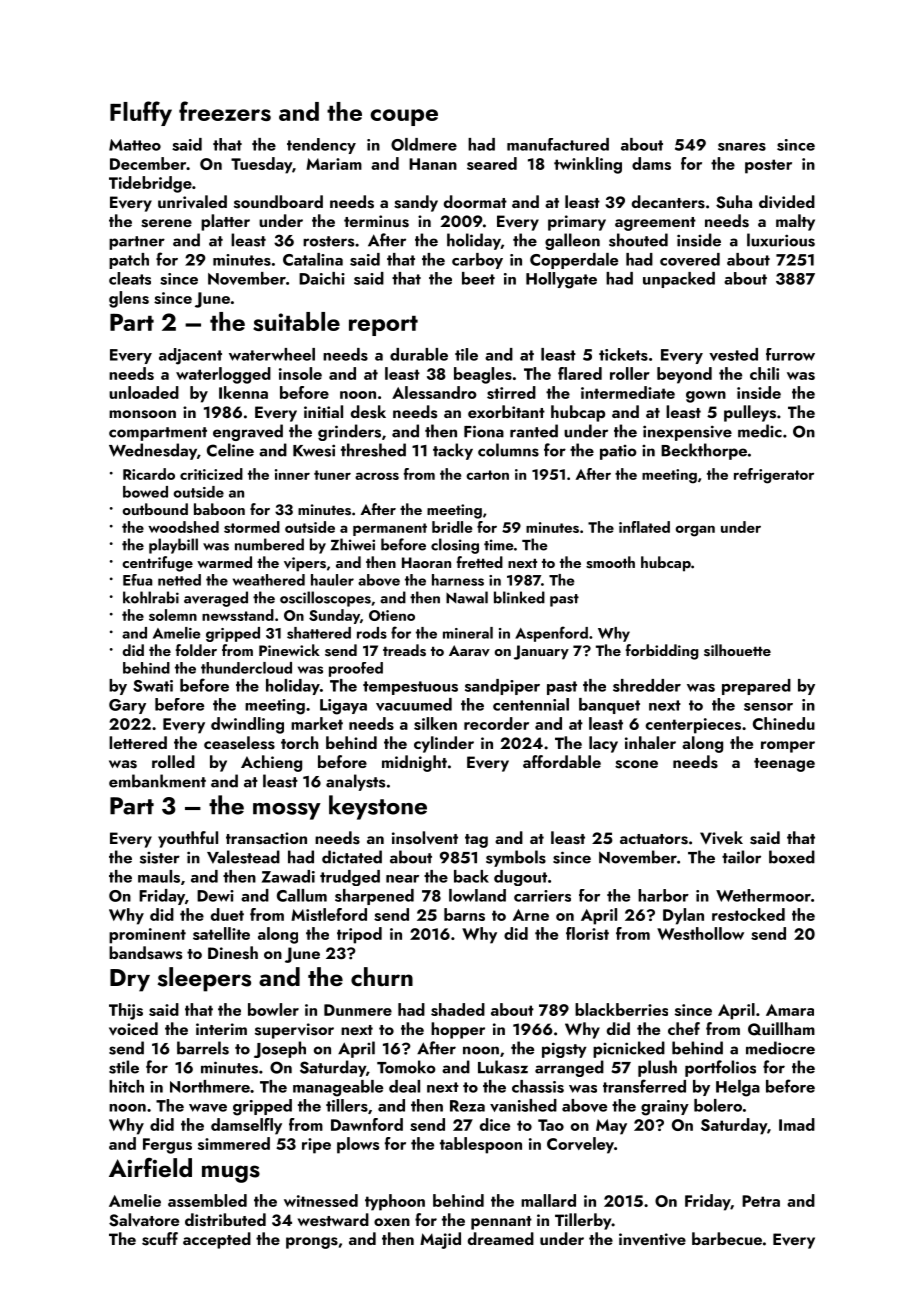 The height and width of the document is (1314, 924). I want to click on voiced, so click(133, 1028).
